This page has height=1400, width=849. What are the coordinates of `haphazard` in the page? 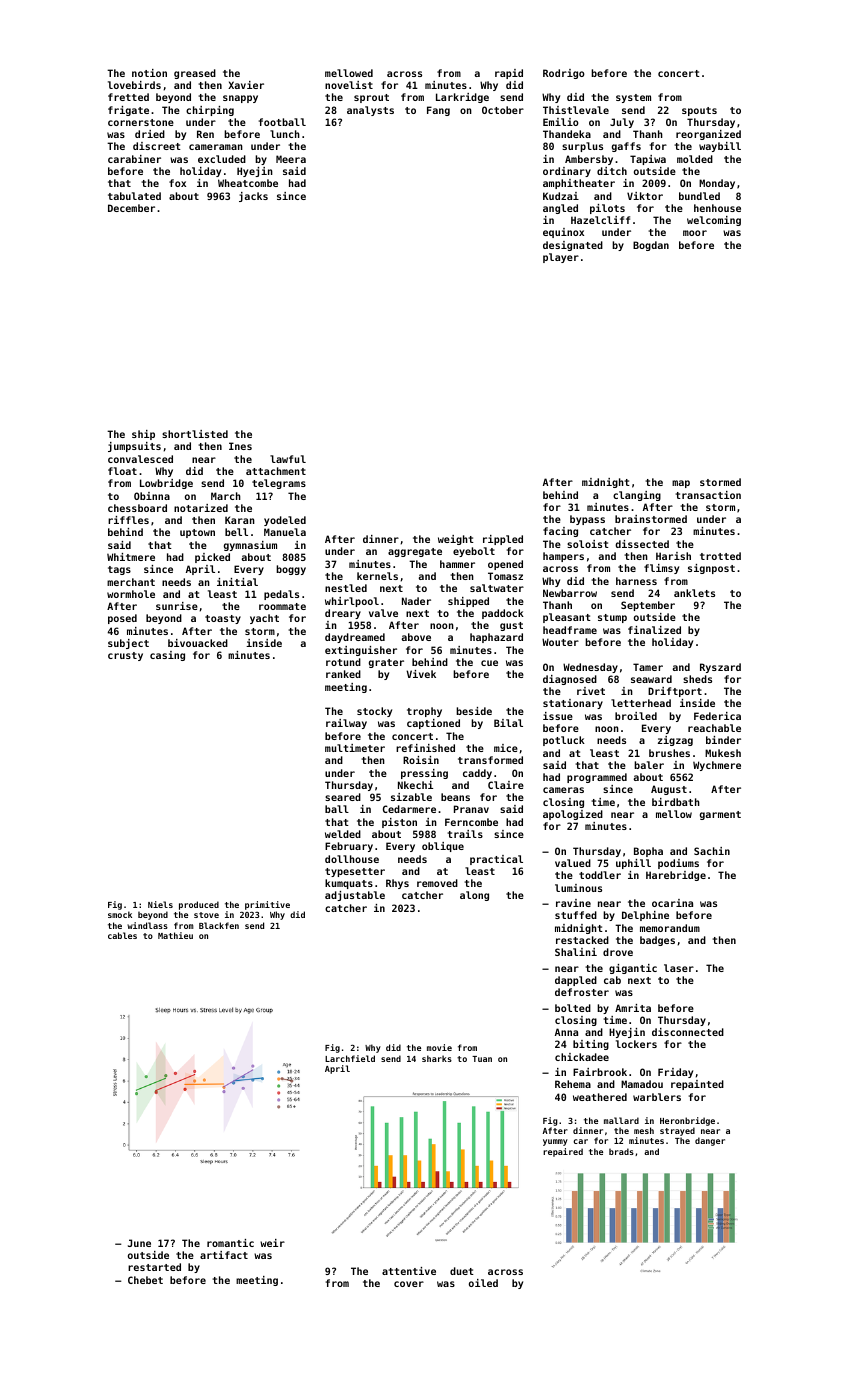 It's located at (496, 638).
